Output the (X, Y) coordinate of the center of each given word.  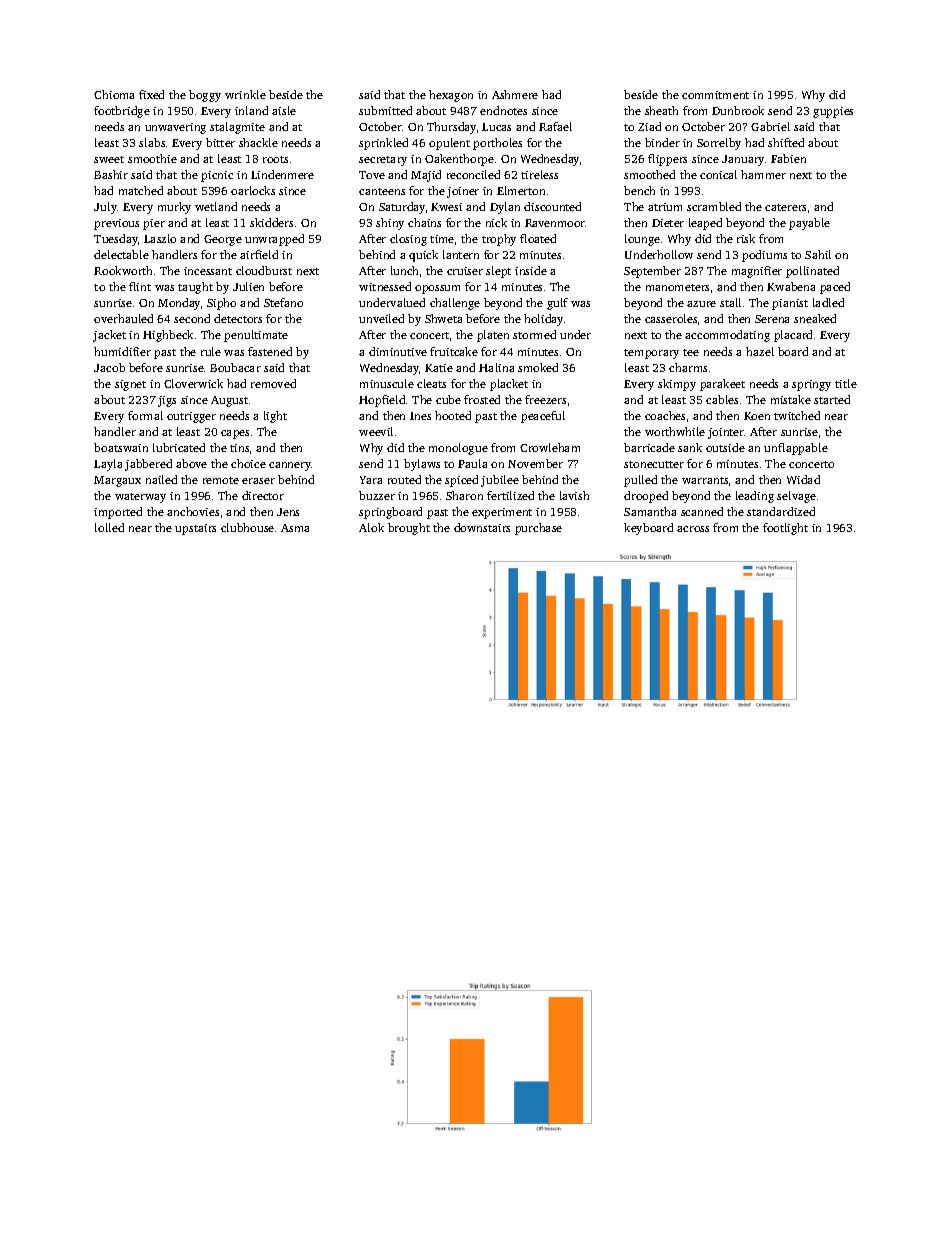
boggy (205, 96)
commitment (715, 95)
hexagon (451, 96)
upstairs (195, 529)
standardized (781, 511)
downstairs (482, 527)
